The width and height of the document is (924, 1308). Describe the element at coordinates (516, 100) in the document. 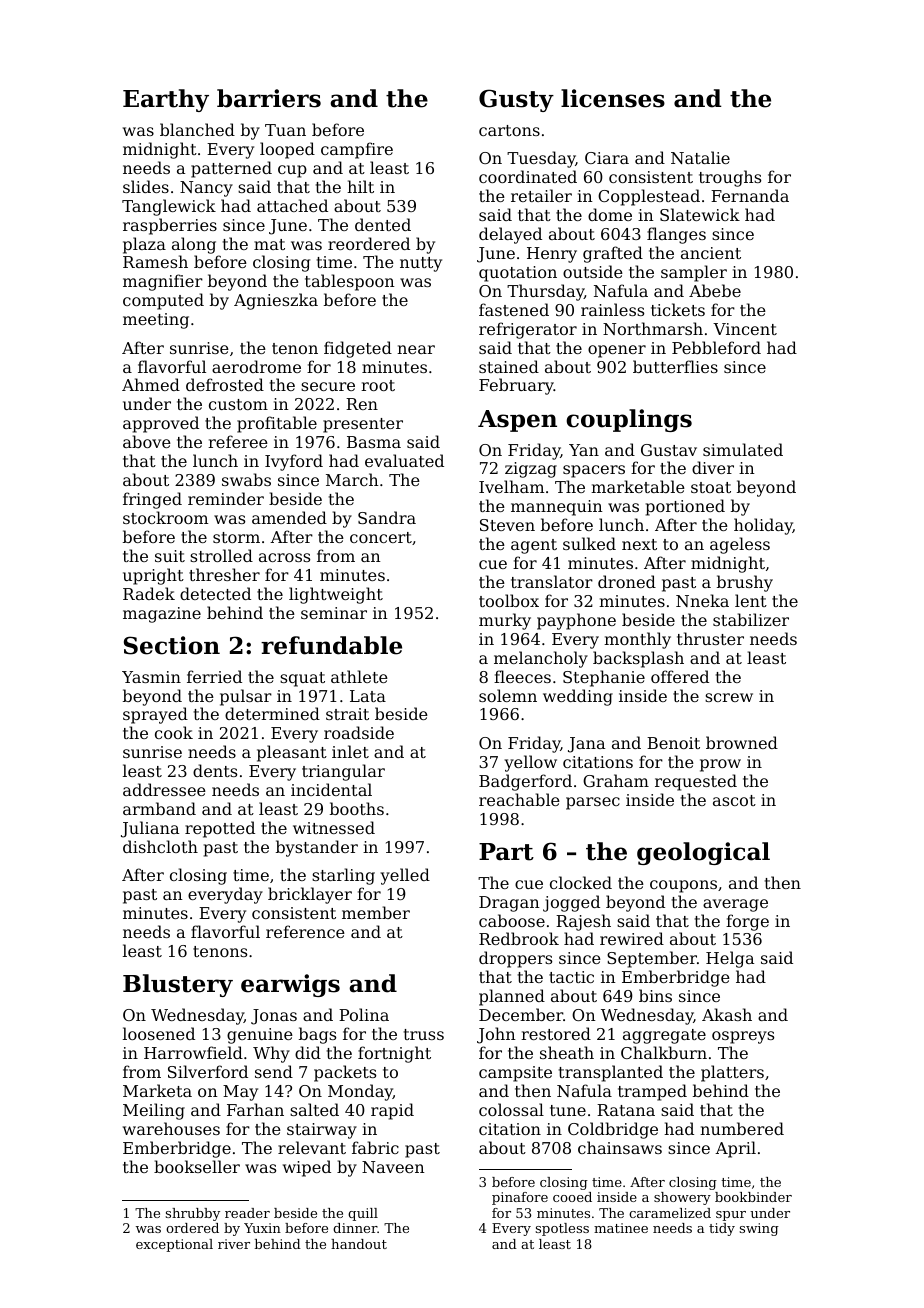

I see `Gusty` at that location.
